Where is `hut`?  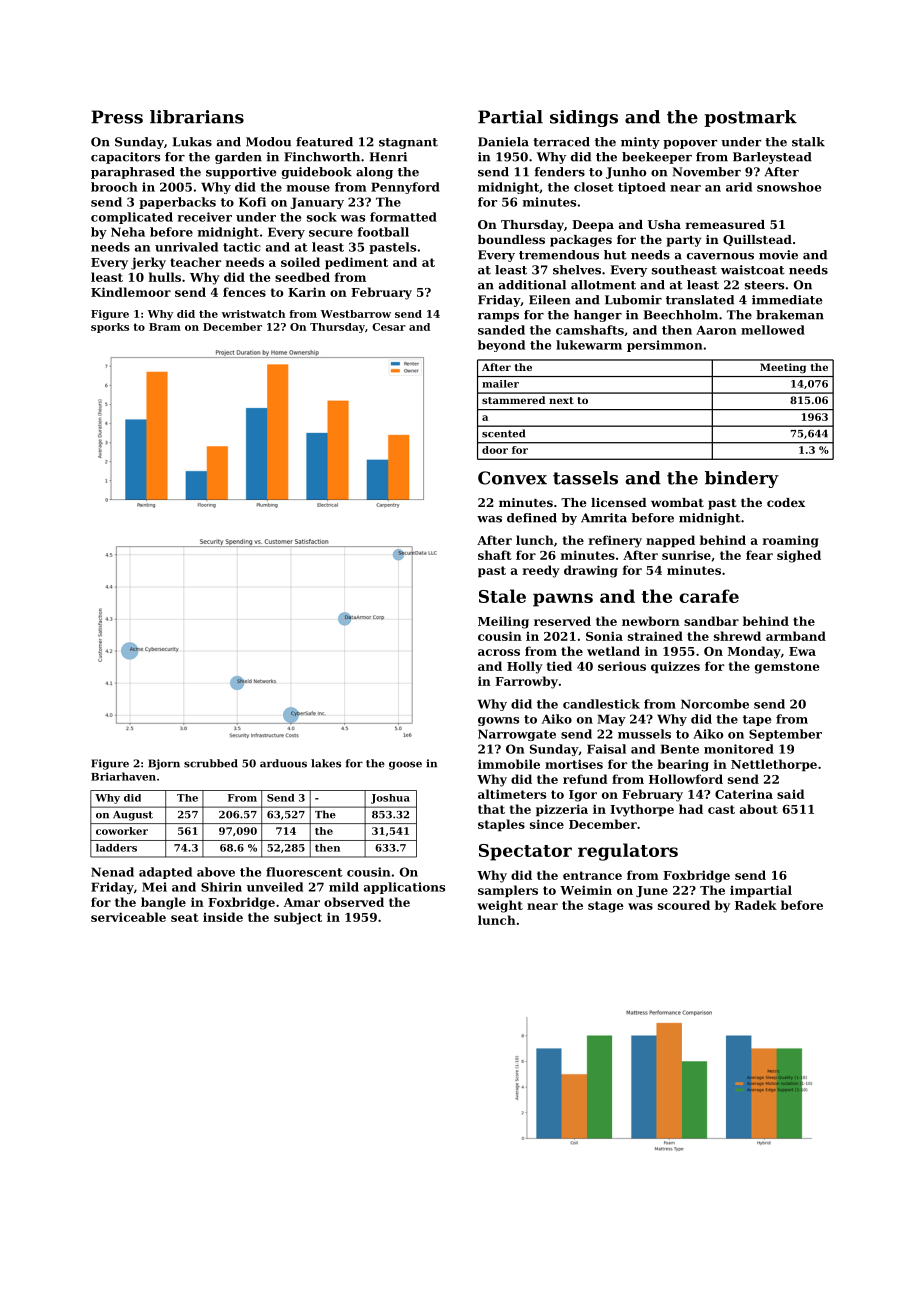
hut is located at coordinates (615, 255).
